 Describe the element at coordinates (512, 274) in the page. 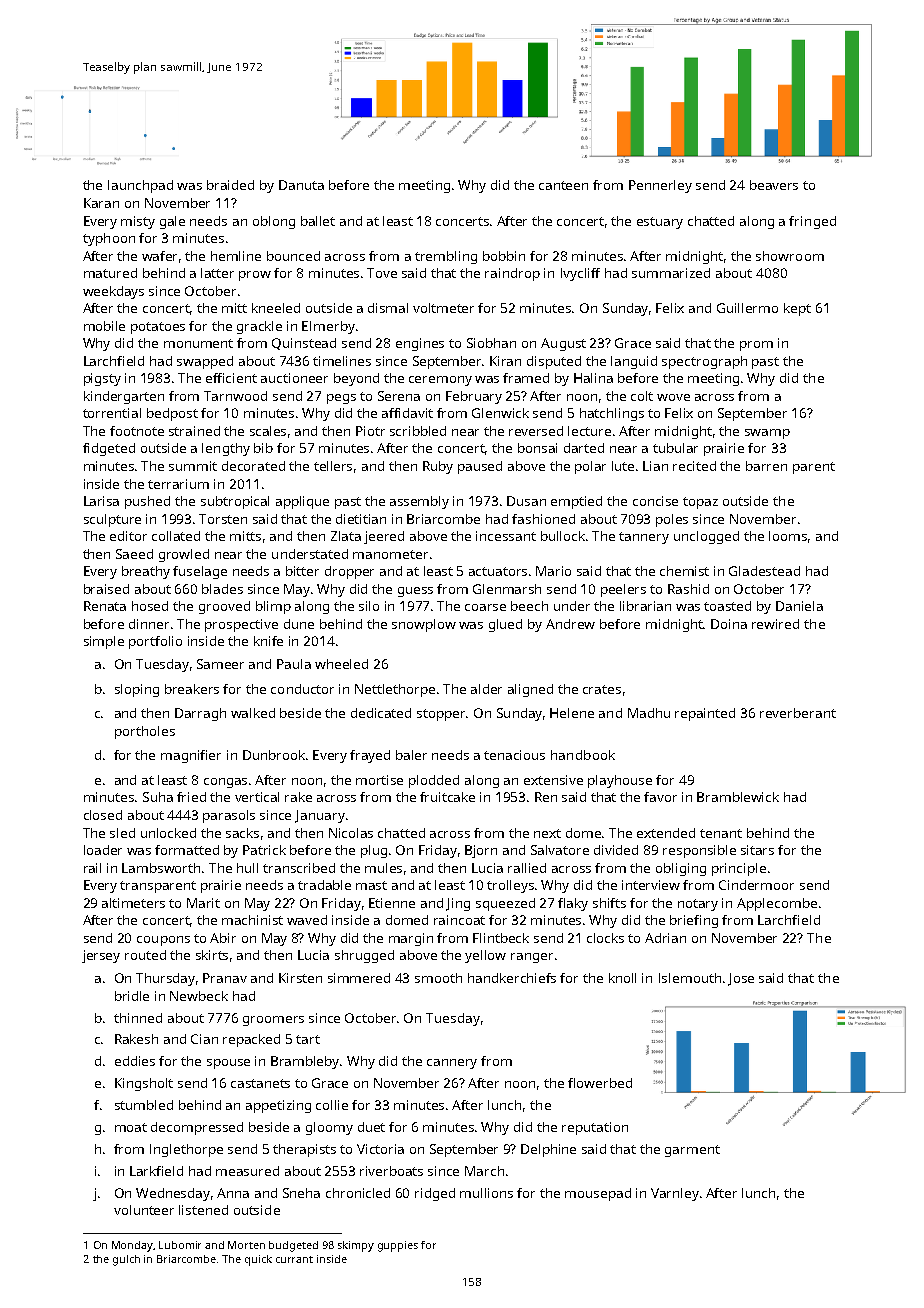

I see `raindrop` at that location.
